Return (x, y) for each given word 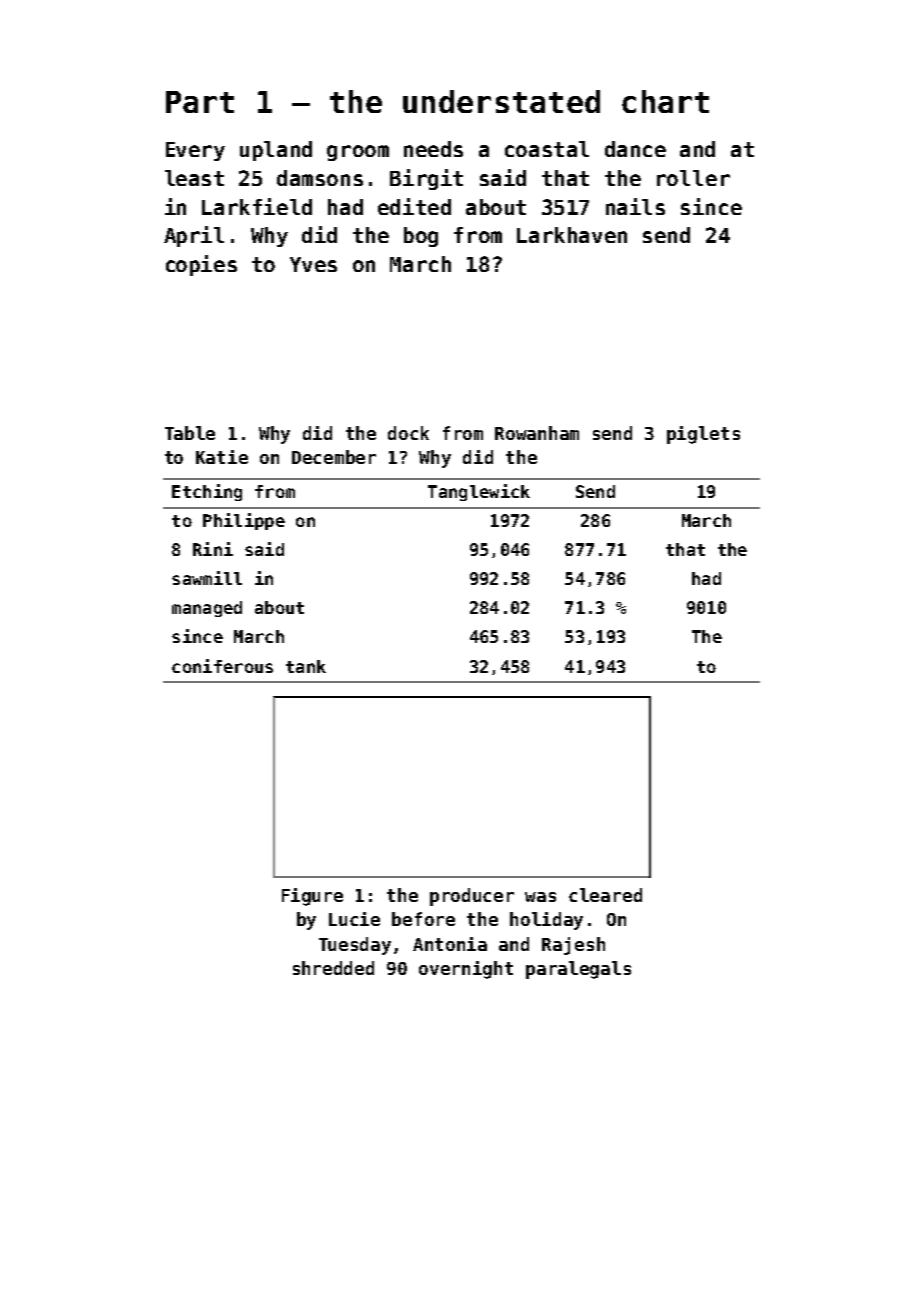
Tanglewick (479, 492)
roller (693, 178)
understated (501, 101)
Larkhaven (572, 235)
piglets (703, 435)
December (334, 457)
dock (408, 433)
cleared (605, 895)
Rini (213, 549)
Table (190, 433)
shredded (333, 968)
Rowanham (537, 433)
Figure (312, 897)
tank (306, 666)
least (194, 178)
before (423, 919)
